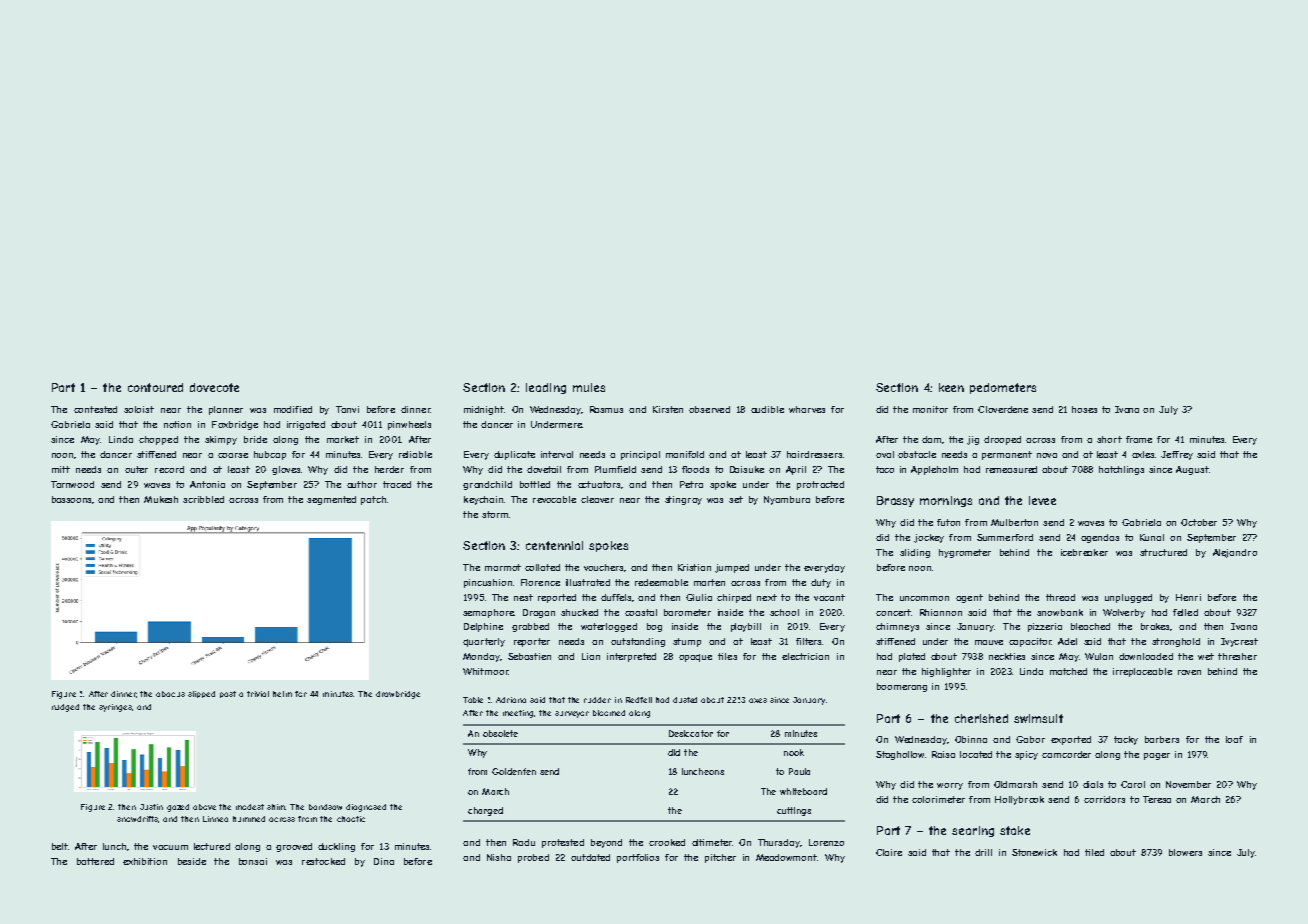  Describe the element at coordinates (1038, 718) in the document. I see `swimsuit` at that location.
